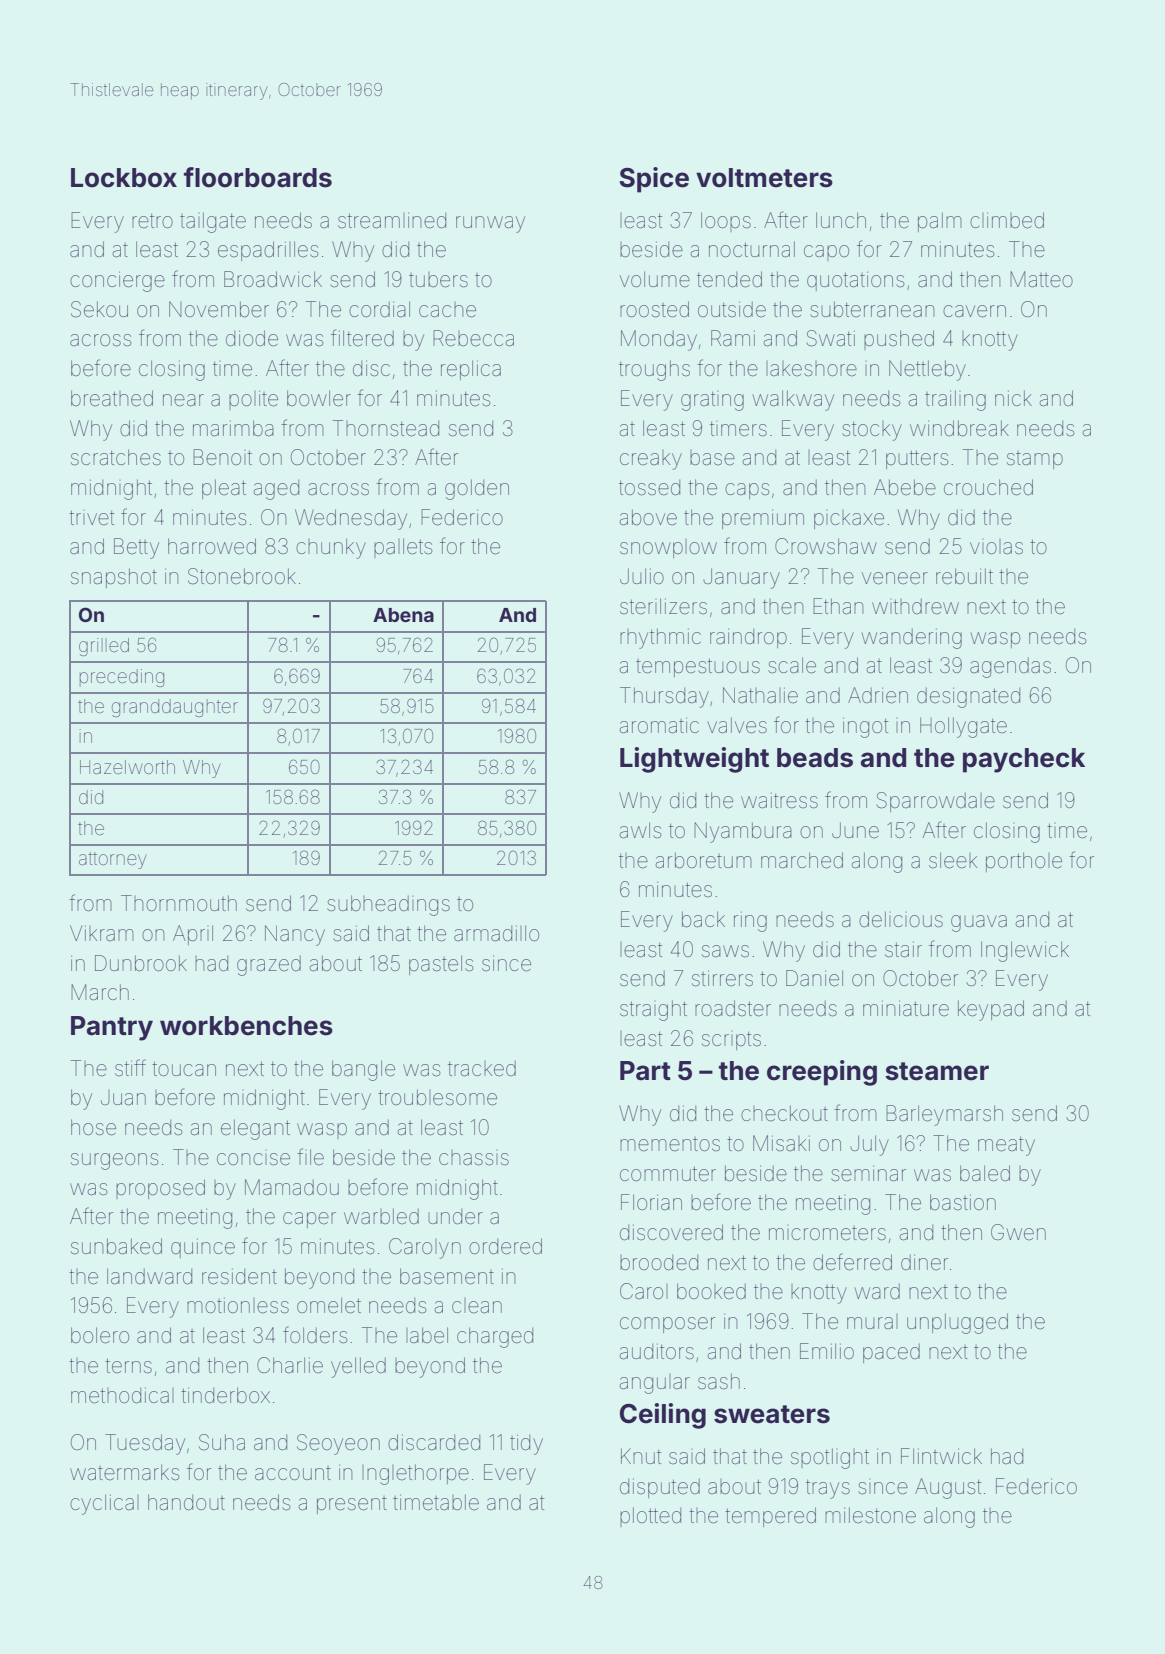 The height and width of the image is (1654, 1165). I want to click on creeping, so click(822, 1073).
